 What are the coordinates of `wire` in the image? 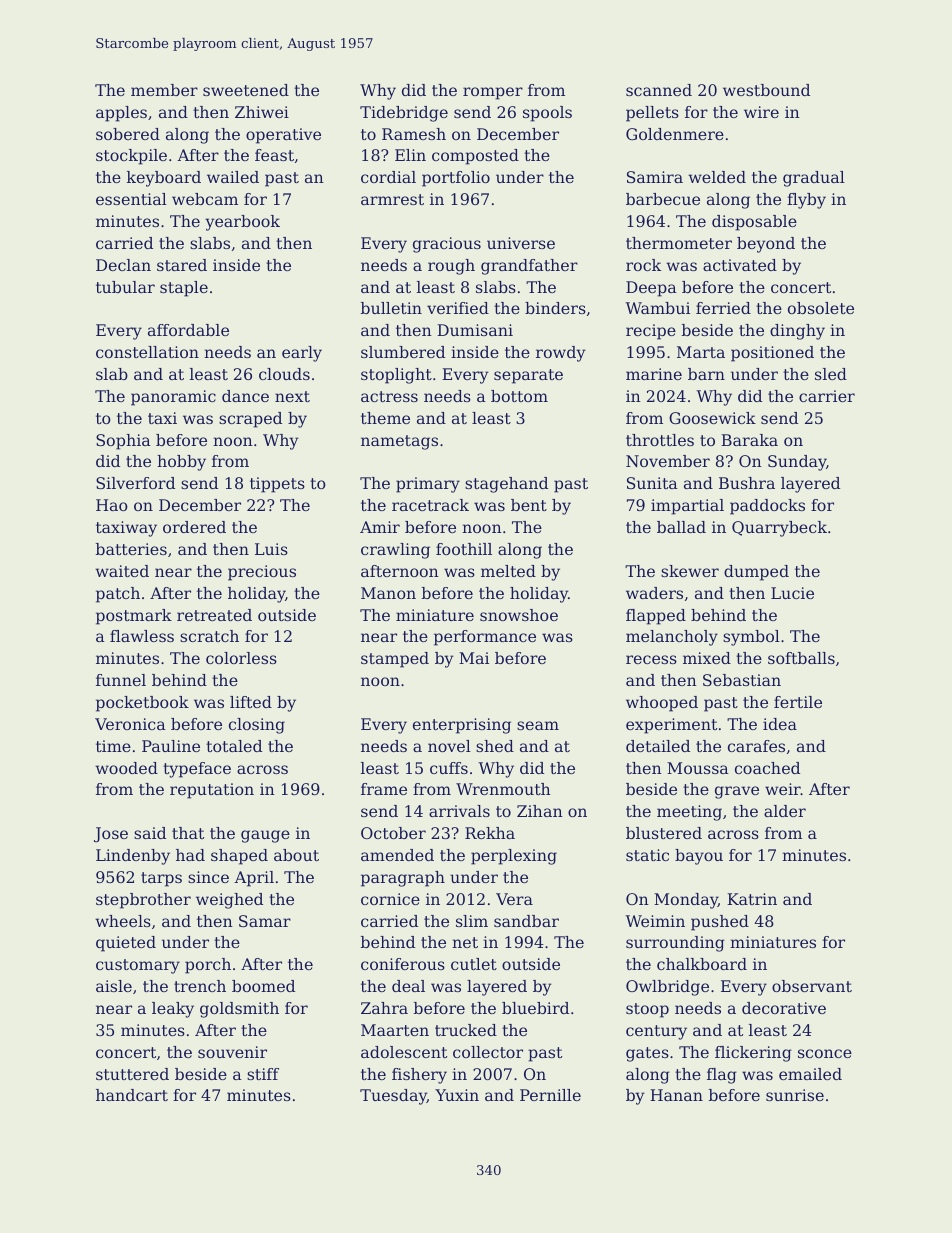 It's located at (761, 112).
